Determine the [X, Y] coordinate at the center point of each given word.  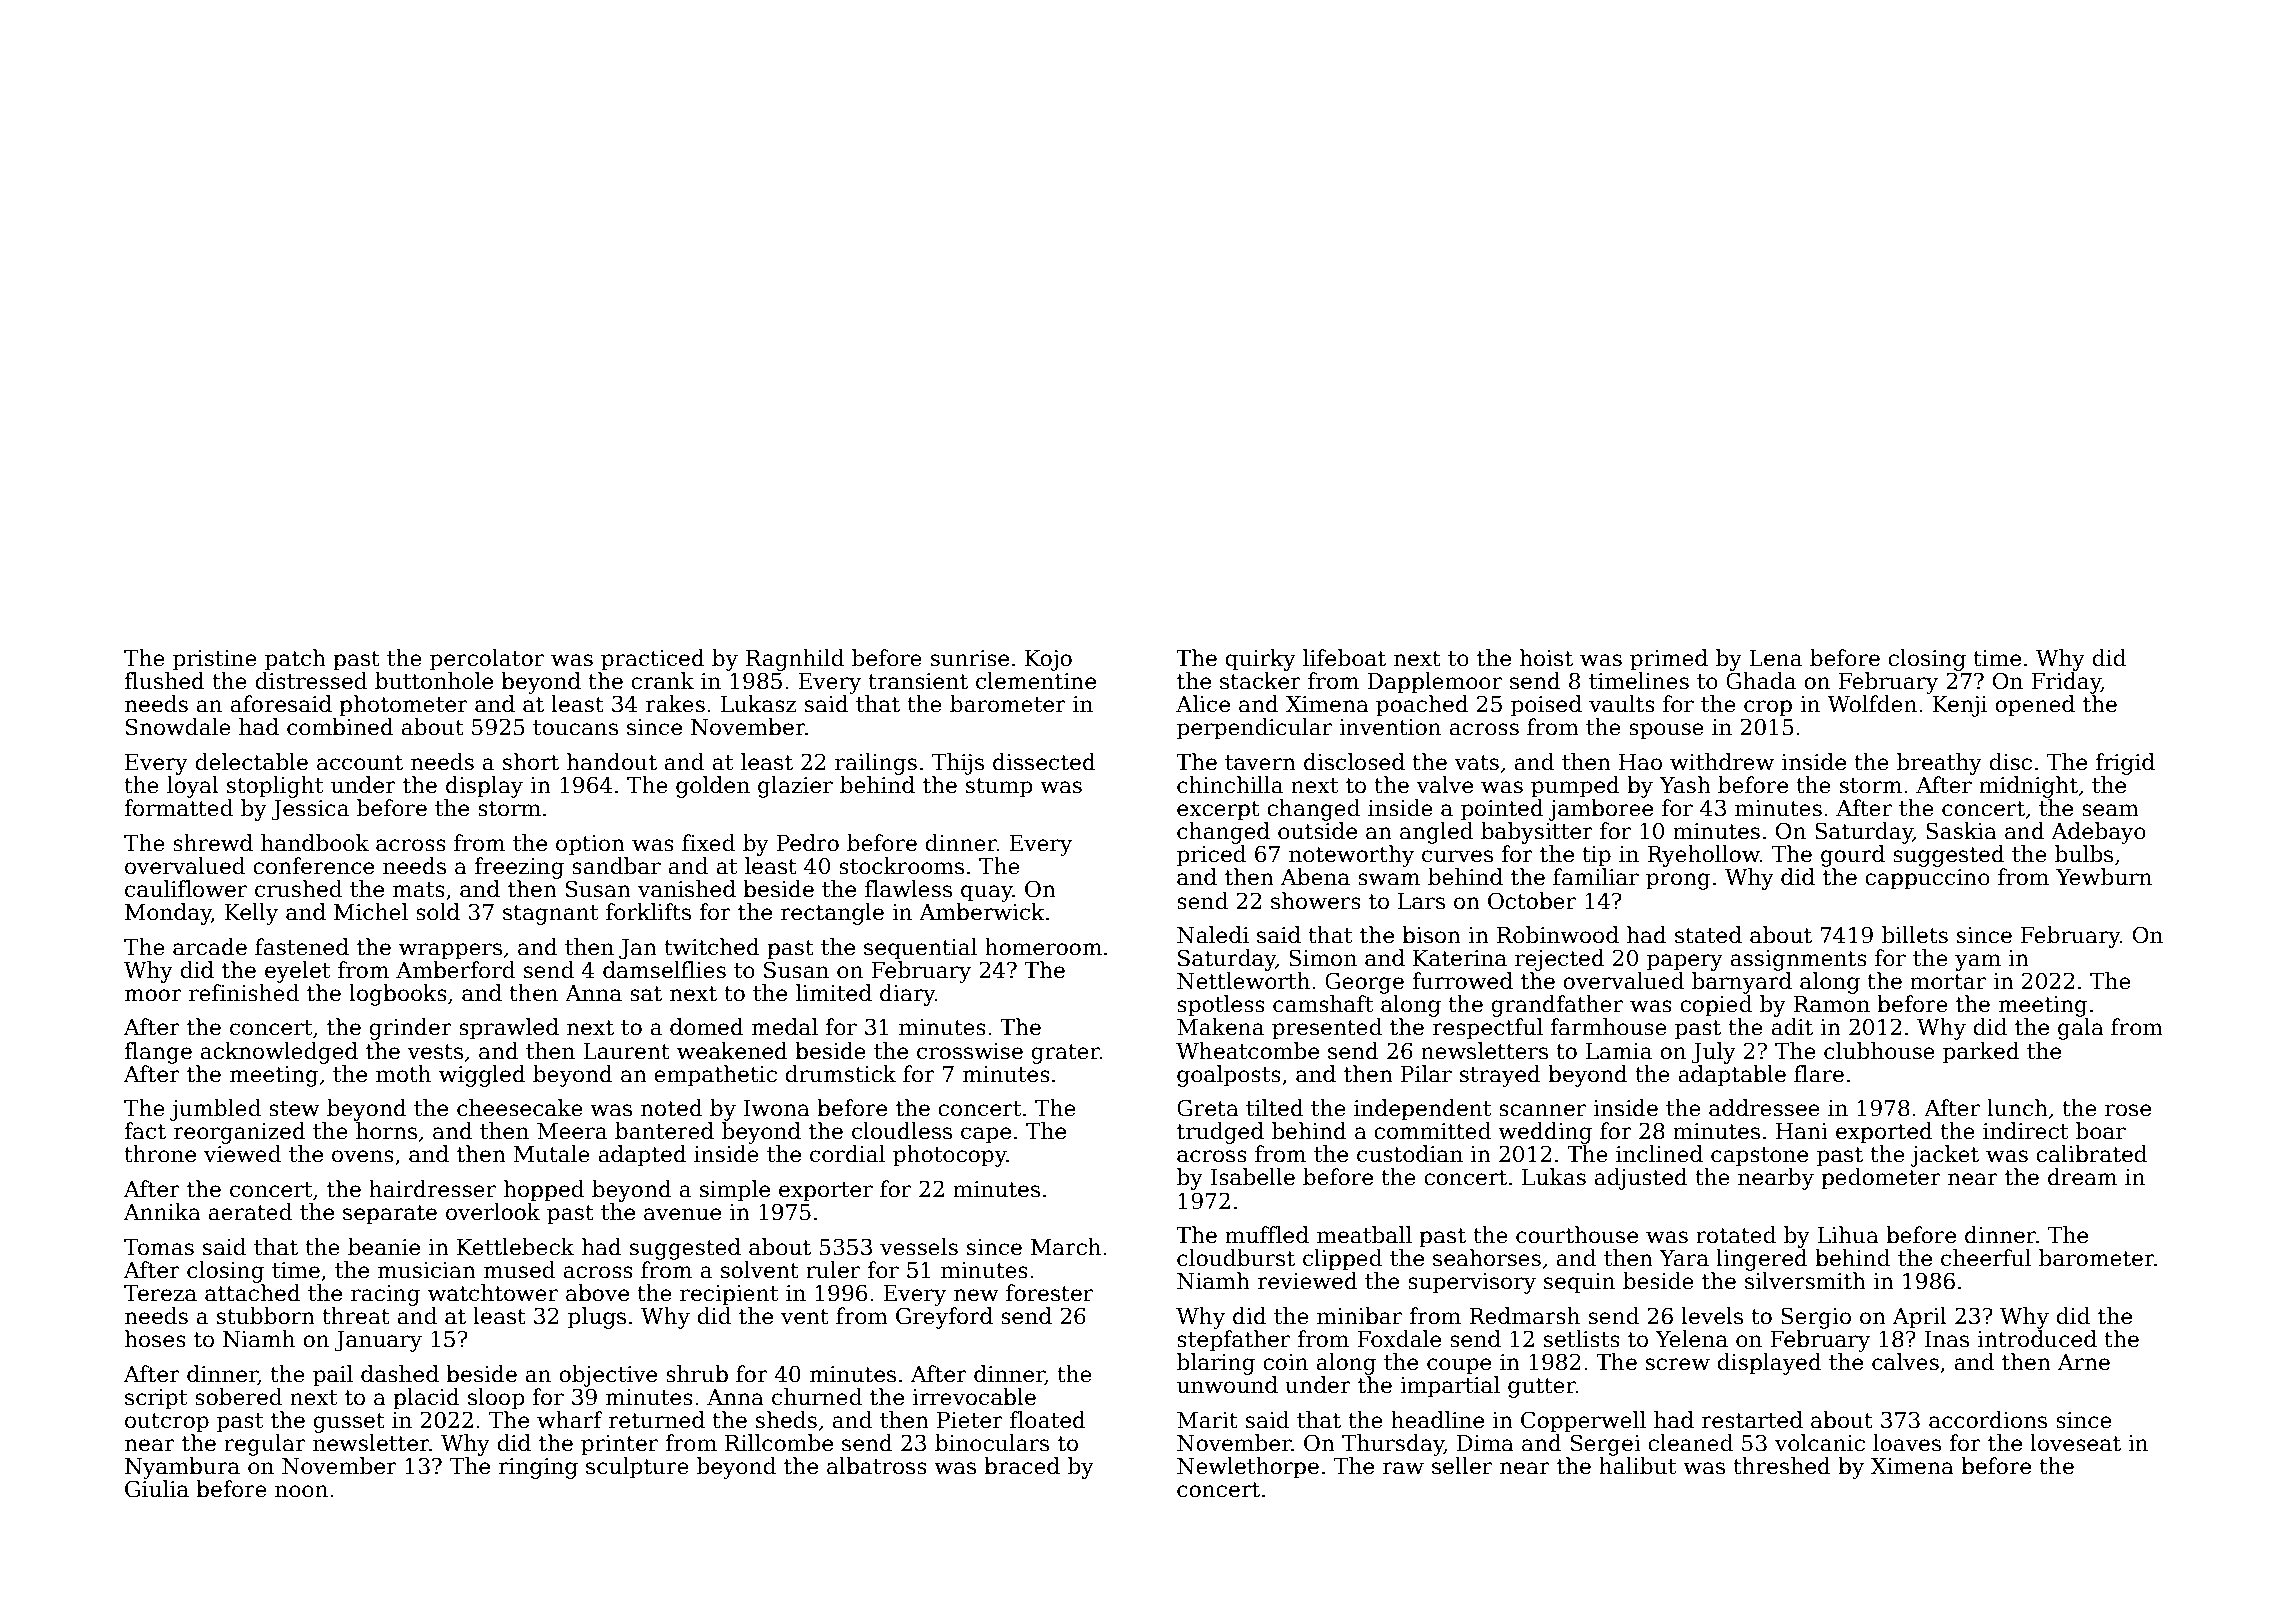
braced [1022, 1466]
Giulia [157, 1489]
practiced [653, 660]
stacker [1260, 681]
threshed [1782, 1466]
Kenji [1959, 706]
